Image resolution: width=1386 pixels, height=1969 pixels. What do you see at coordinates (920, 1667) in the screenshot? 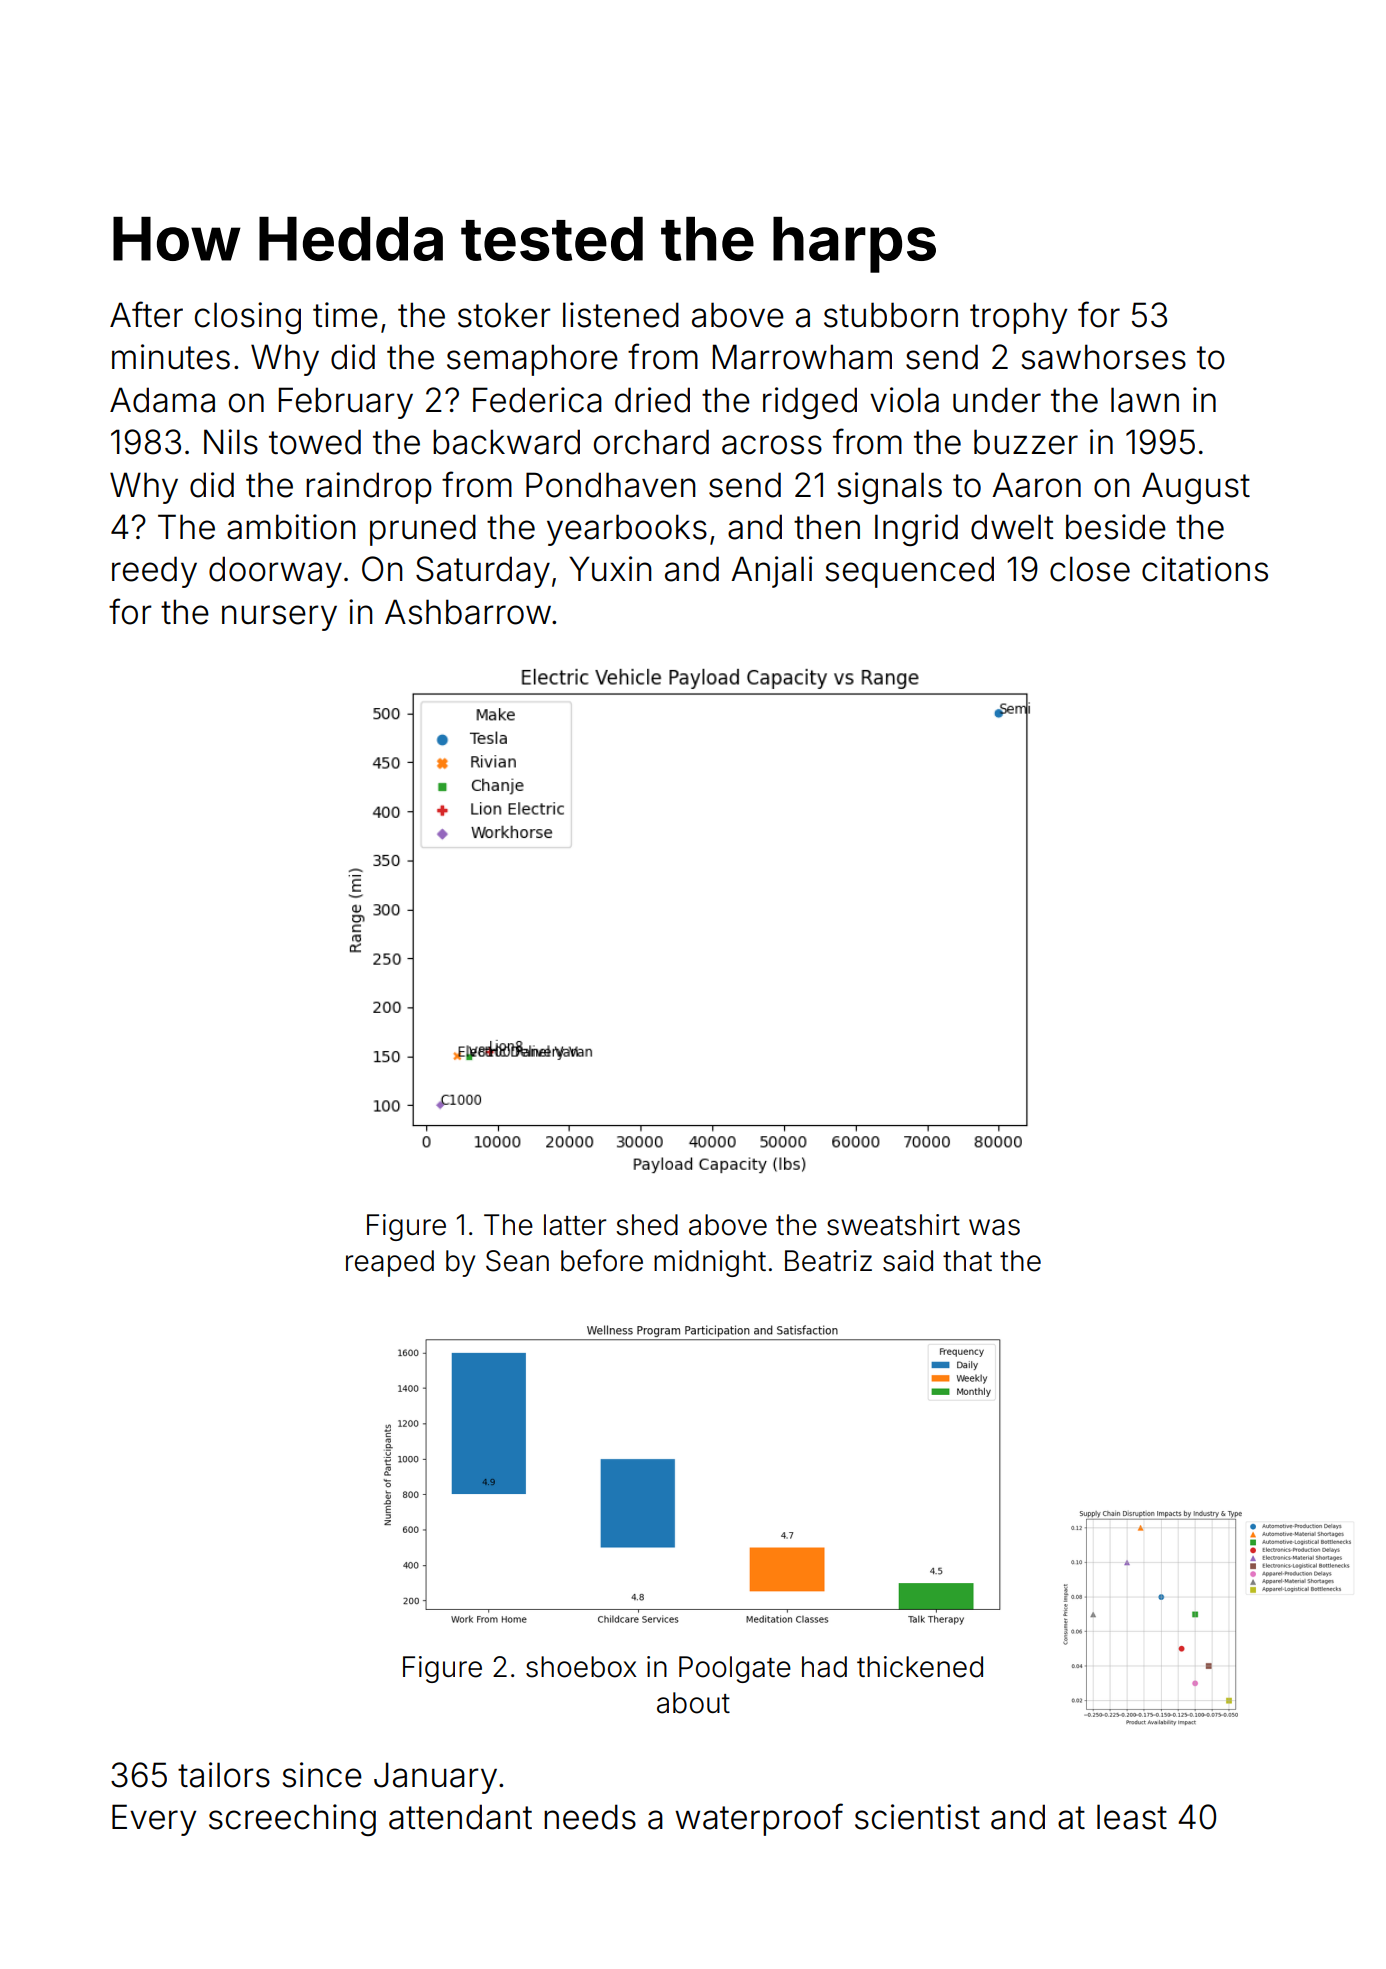
I see `thickened` at bounding box center [920, 1667].
